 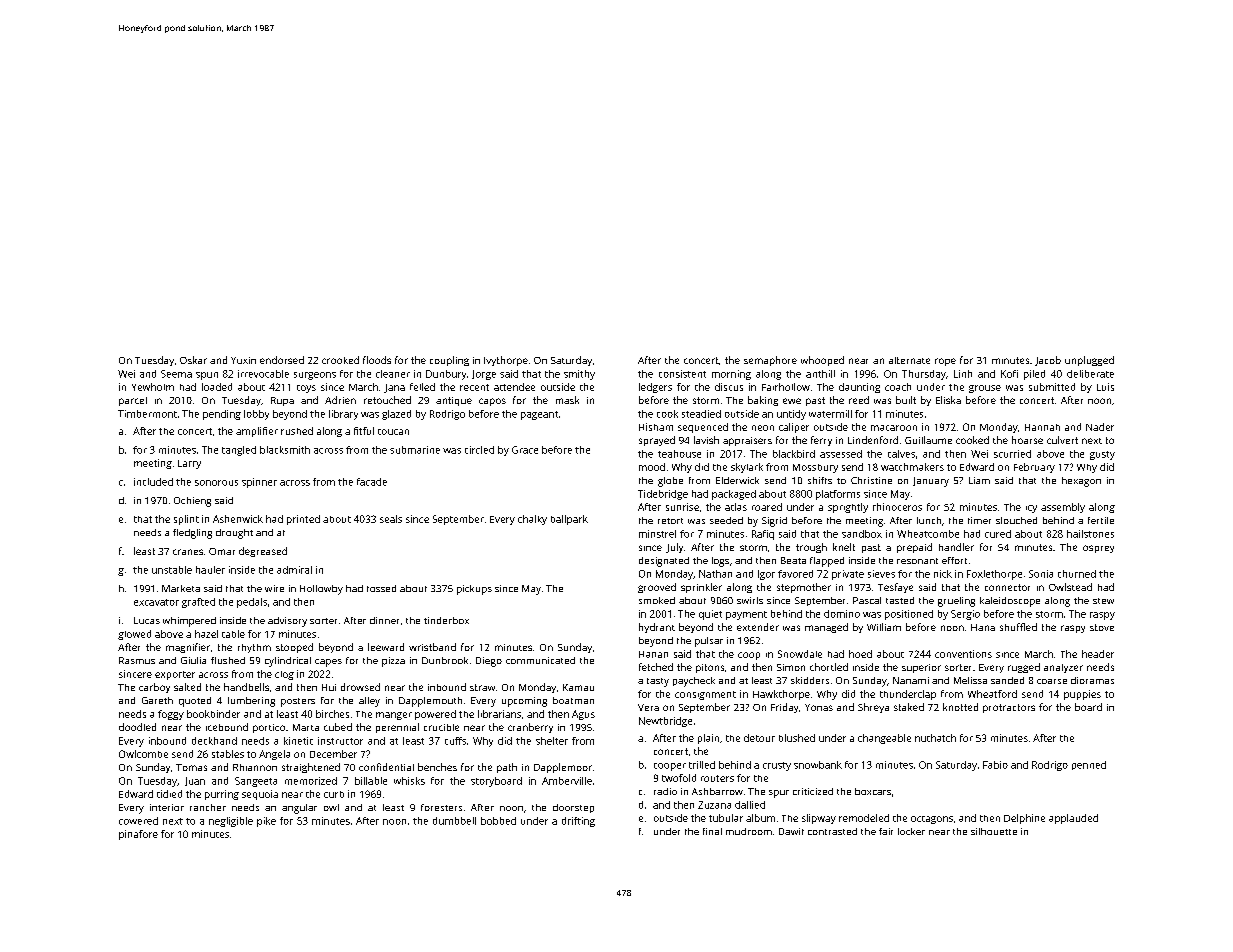 I want to click on whooped, so click(x=822, y=361).
